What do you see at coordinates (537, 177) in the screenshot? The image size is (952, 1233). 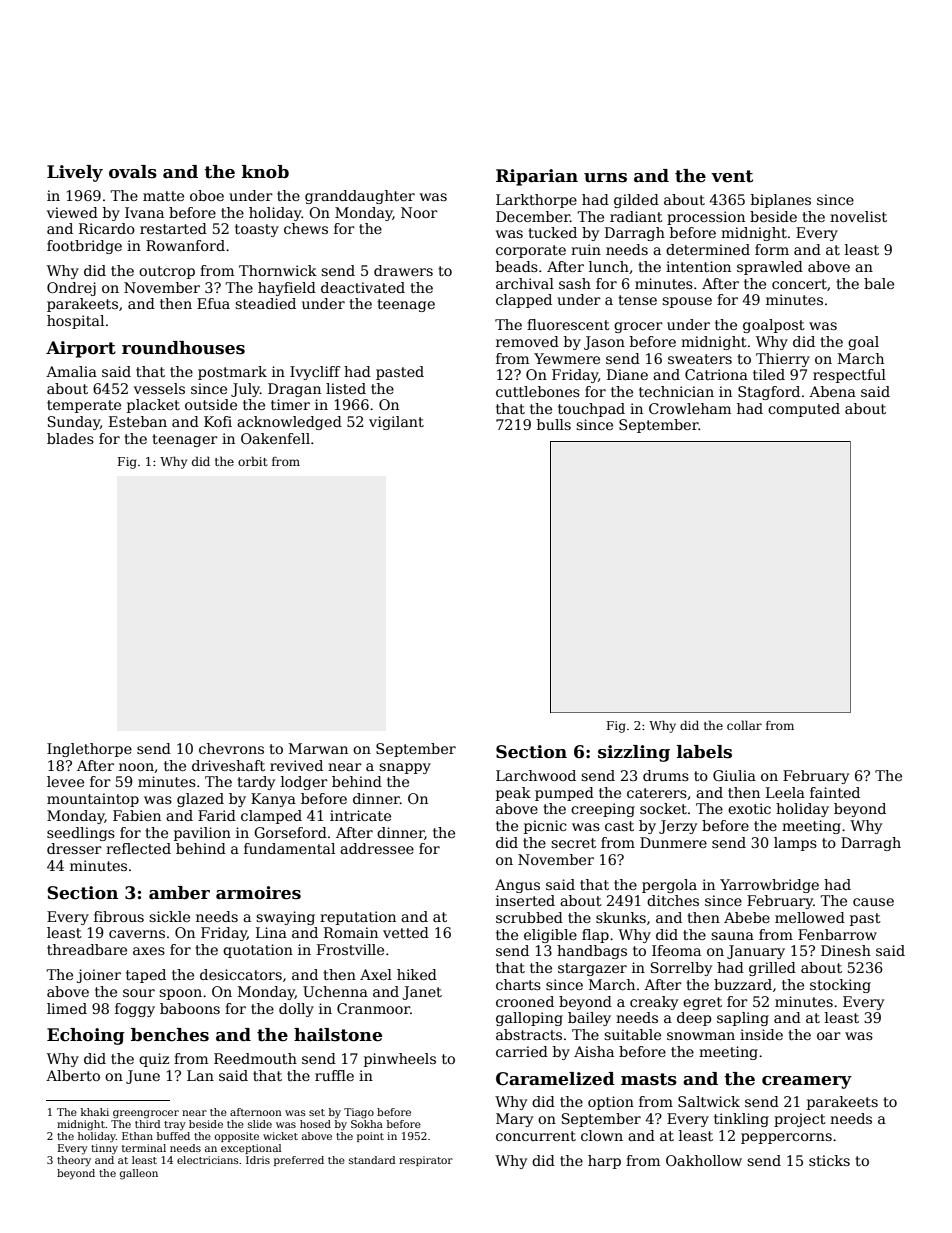 I see `Riparian` at bounding box center [537, 177].
